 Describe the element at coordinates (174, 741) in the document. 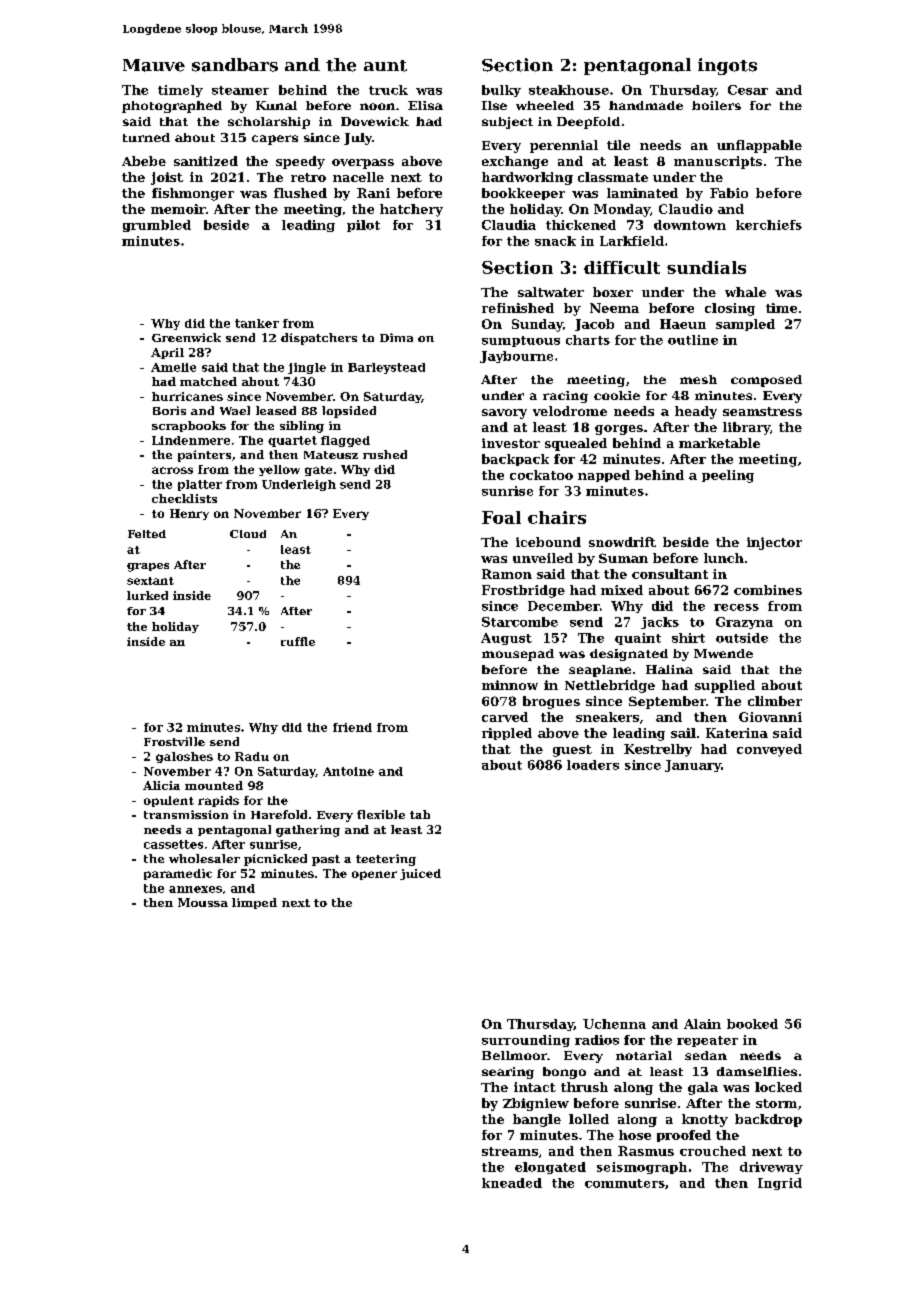

I see `Frostville` at that location.
